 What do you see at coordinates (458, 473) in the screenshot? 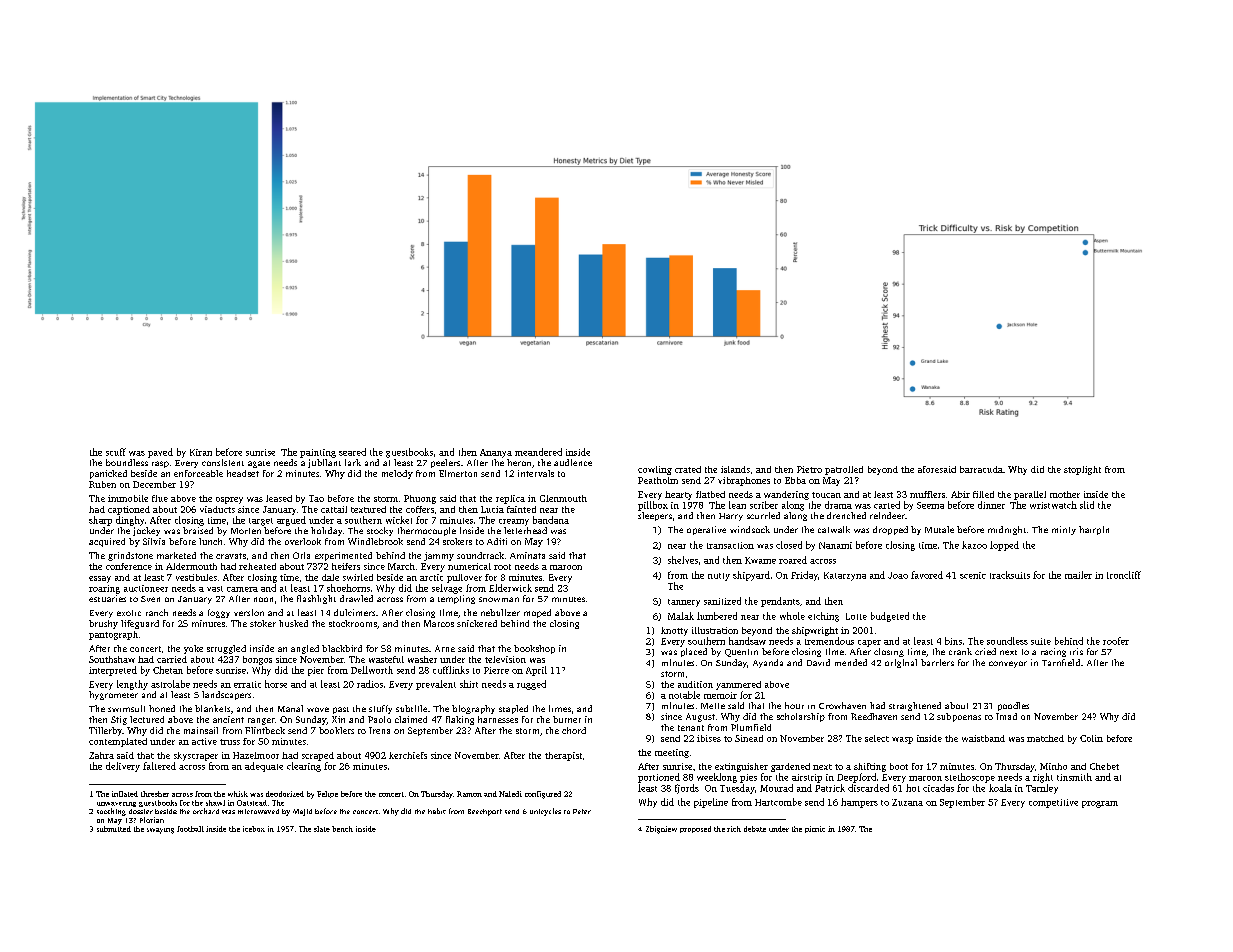
I see `Elmerton` at bounding box center [458, 473].
